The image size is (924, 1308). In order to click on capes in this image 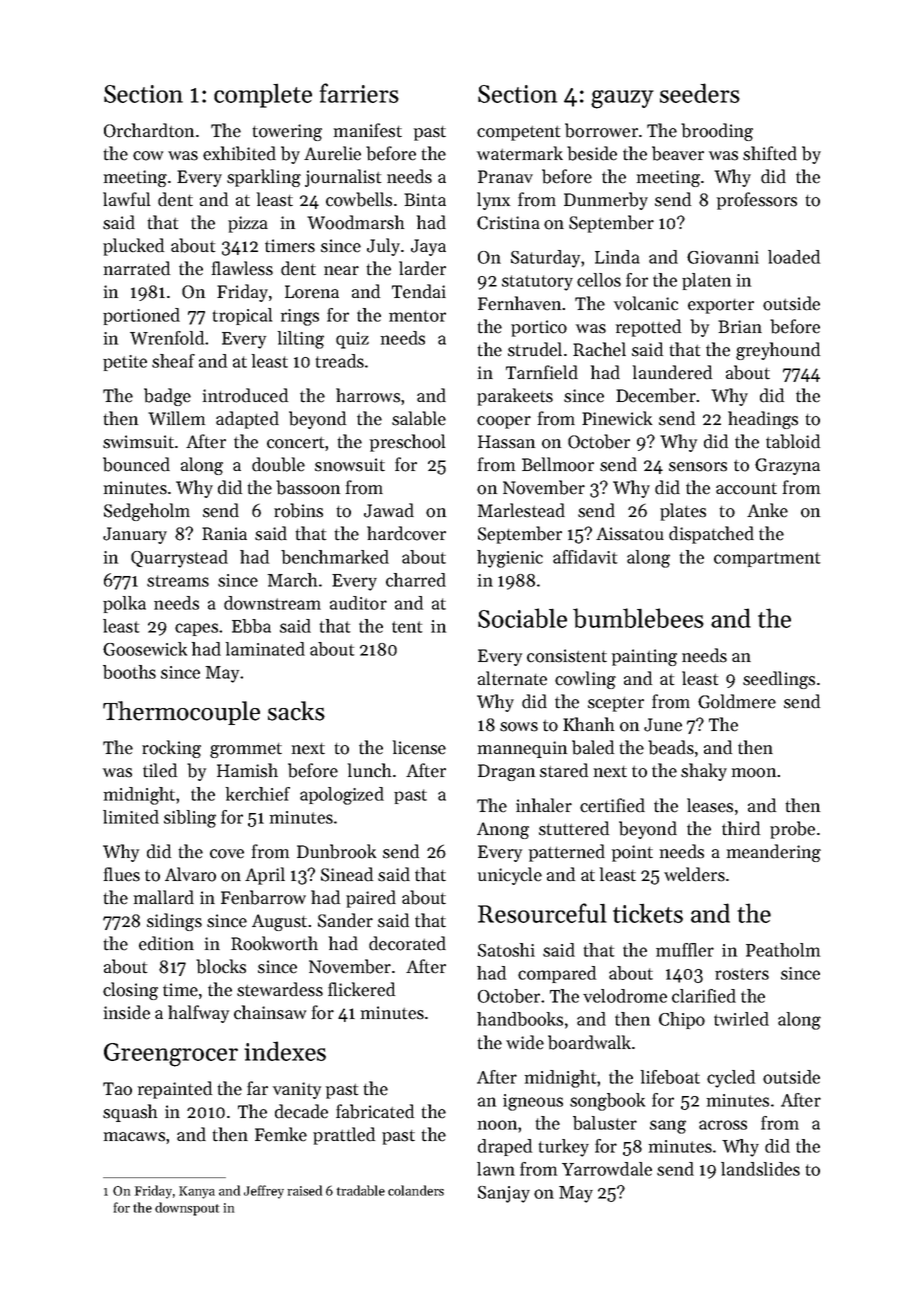, I will do `click(196, 629)`.
